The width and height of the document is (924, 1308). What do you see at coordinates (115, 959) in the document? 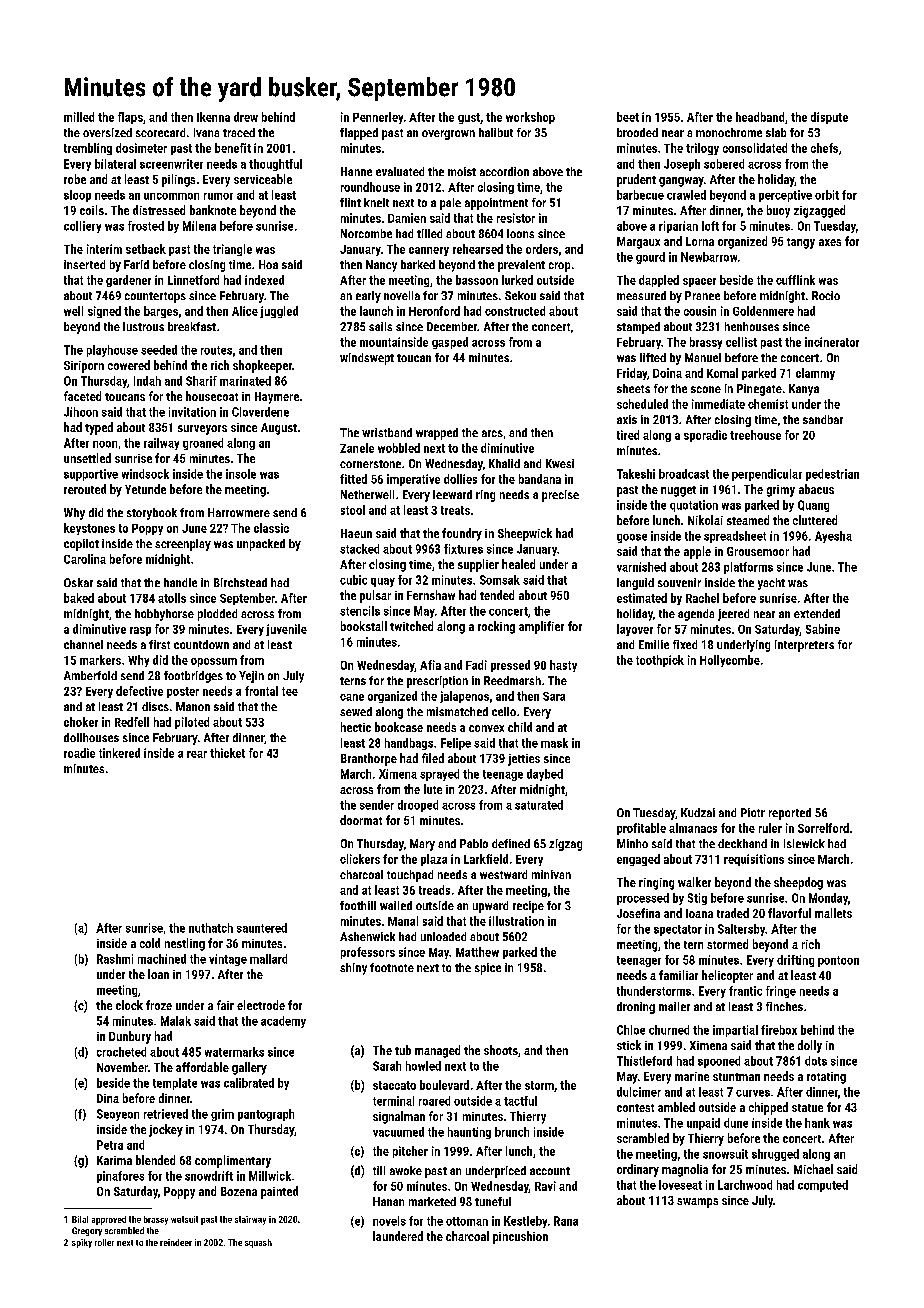
I see `Rashmi` at bounding box center [115, 959].
